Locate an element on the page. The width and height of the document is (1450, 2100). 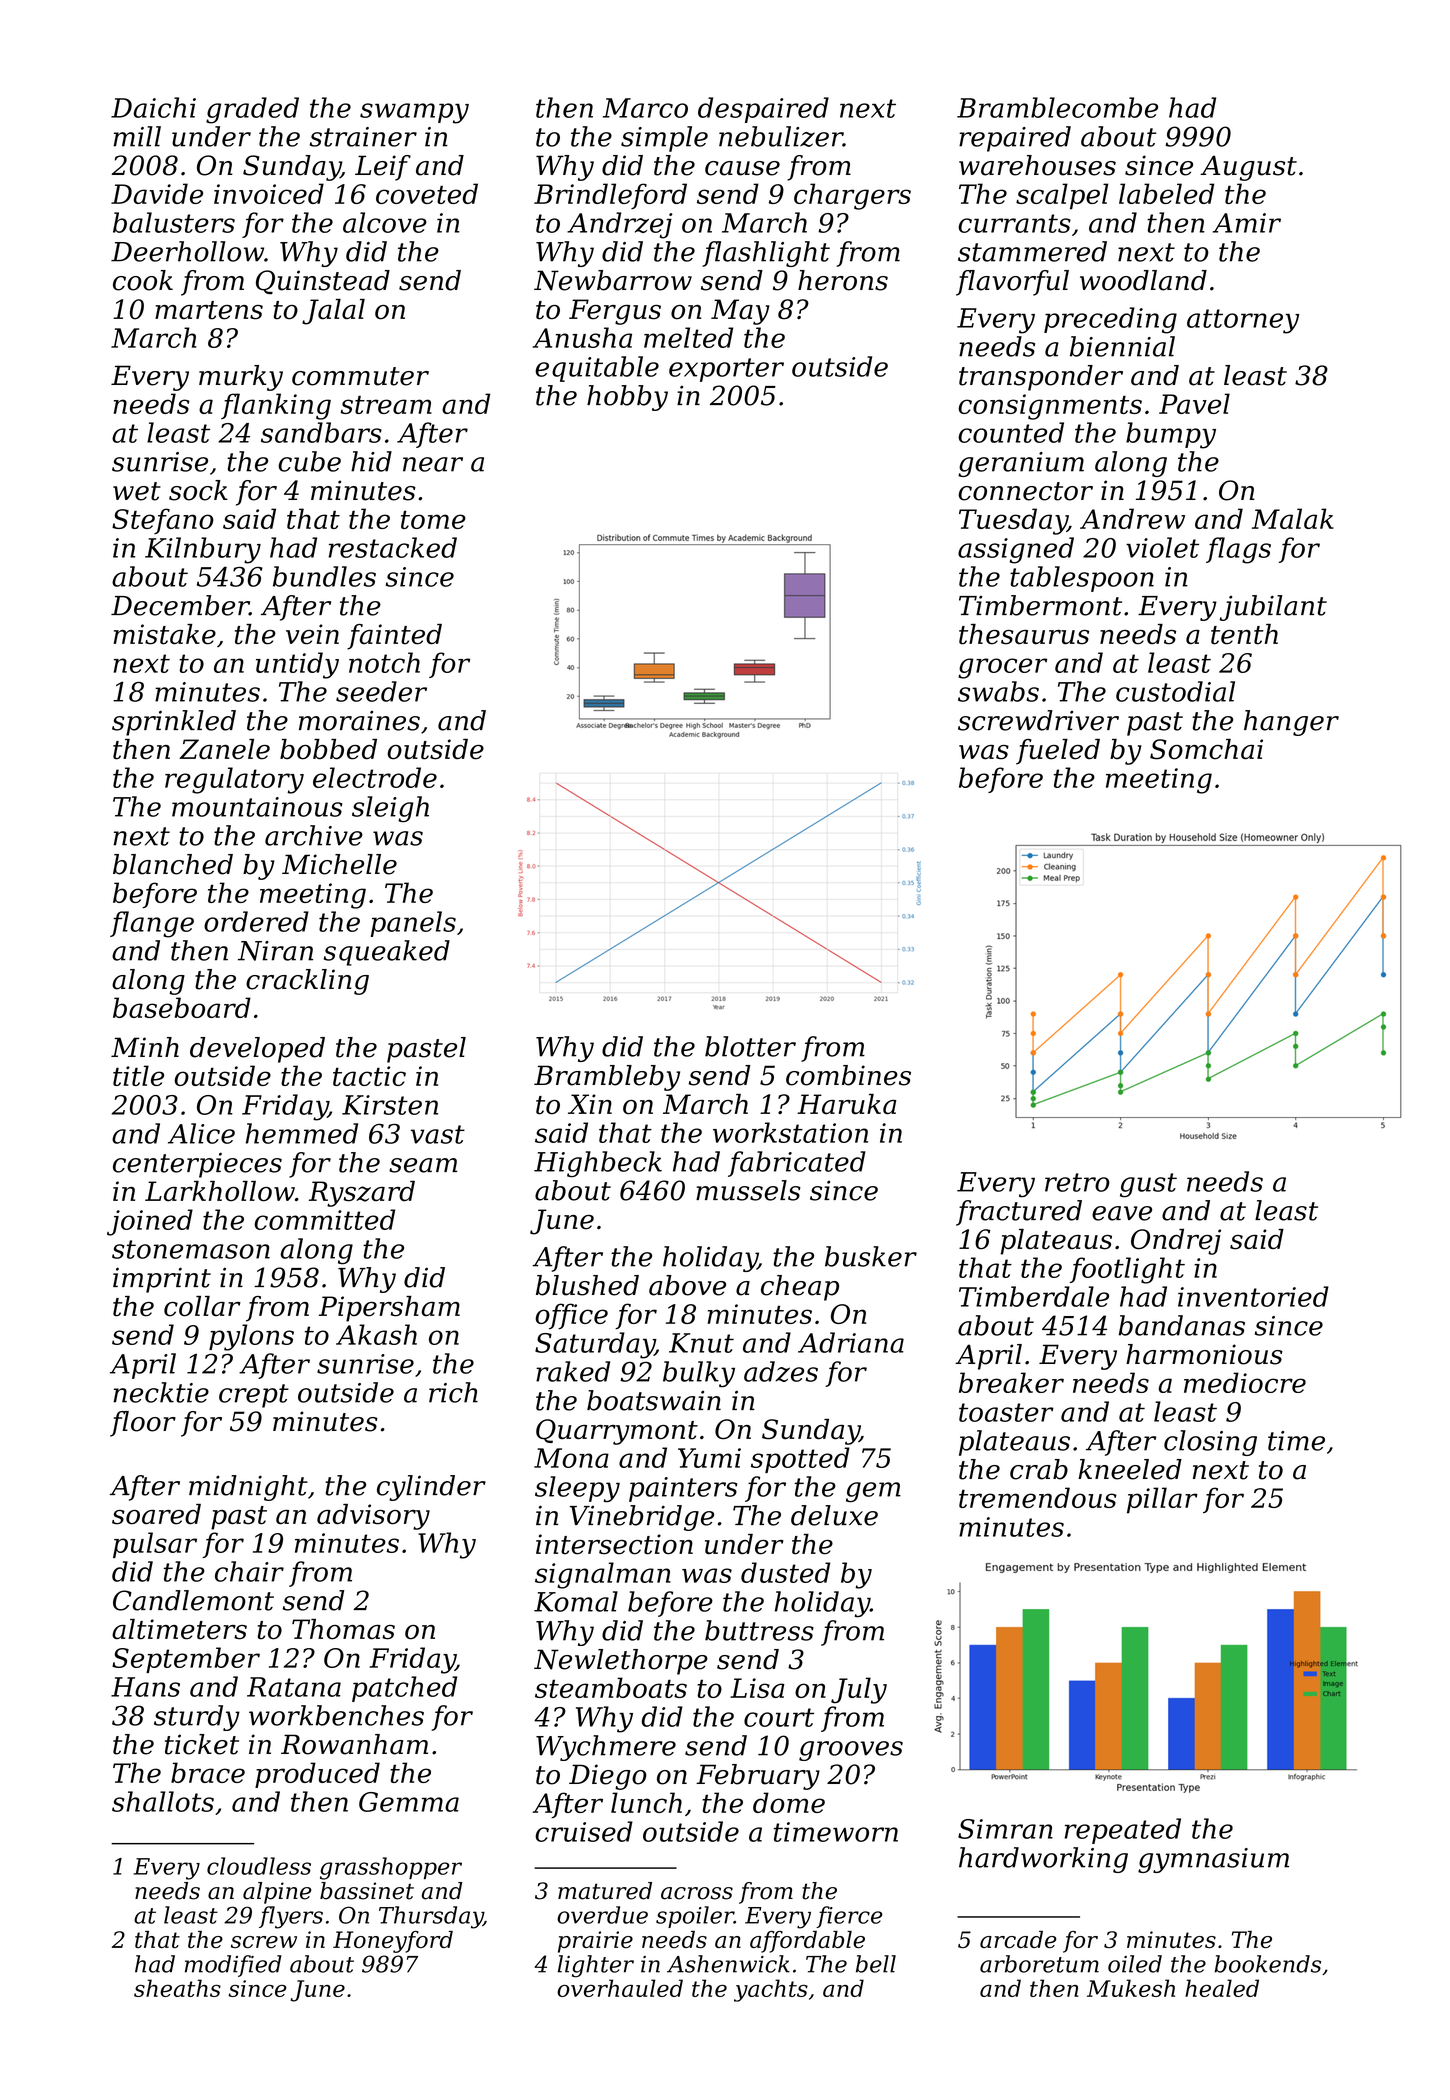
Bramblecombe is located at coordinates (1057, 107).
